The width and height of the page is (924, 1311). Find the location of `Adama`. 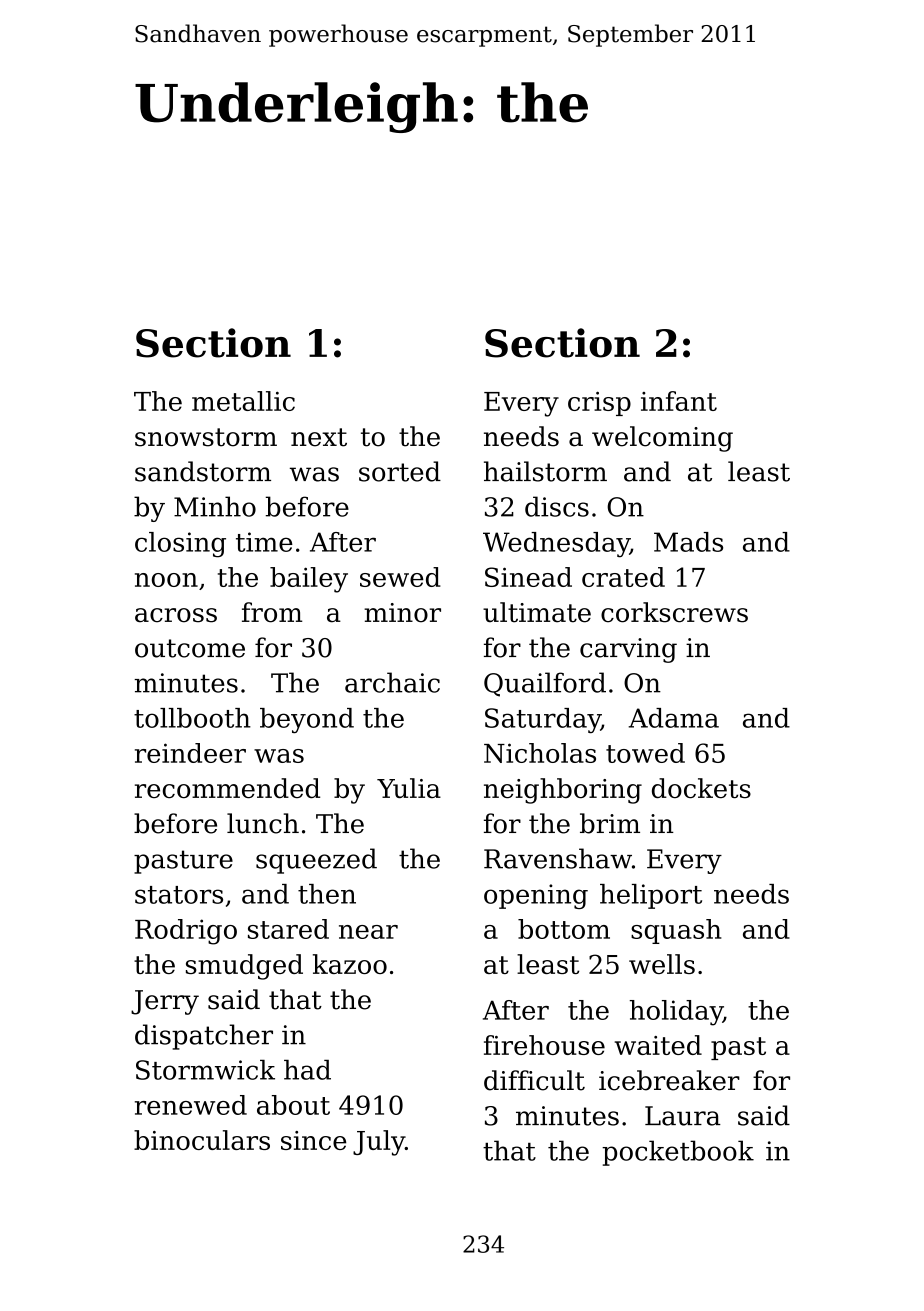

Adama is located at coordinates (673, 718).
